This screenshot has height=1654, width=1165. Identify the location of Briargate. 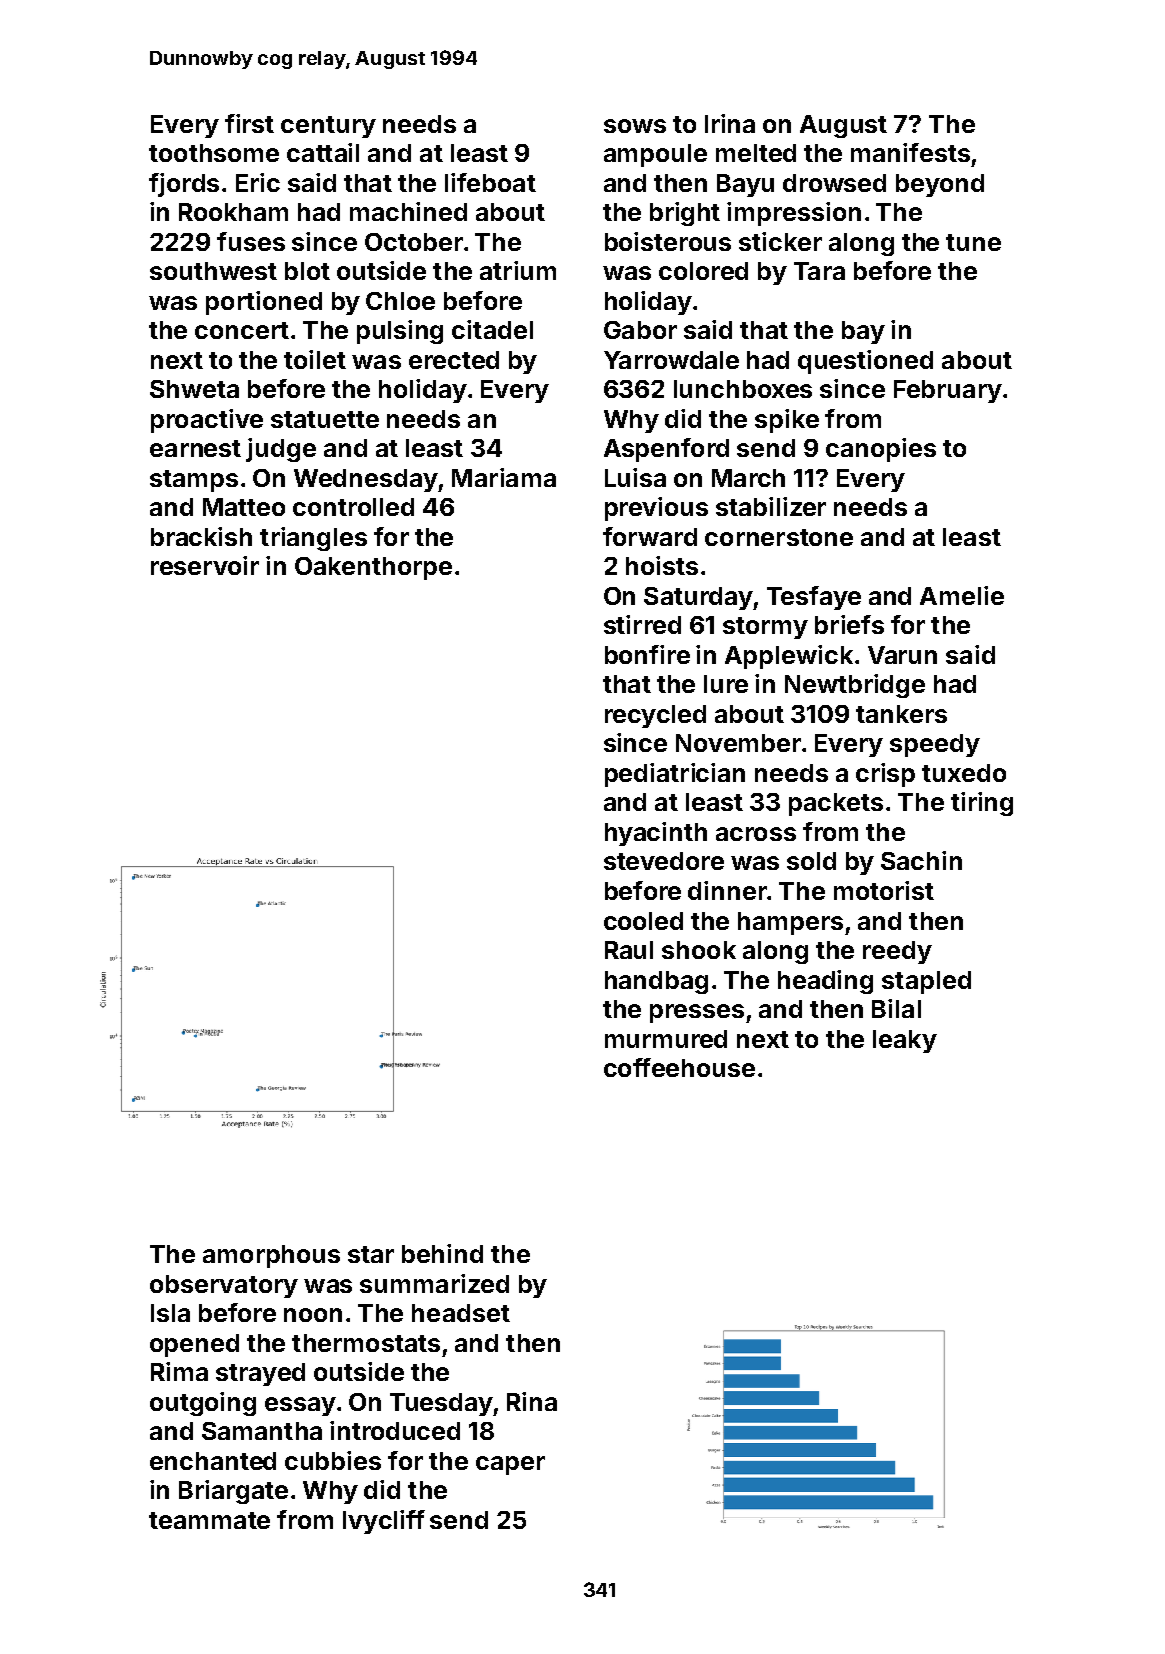
(233, 1492).
